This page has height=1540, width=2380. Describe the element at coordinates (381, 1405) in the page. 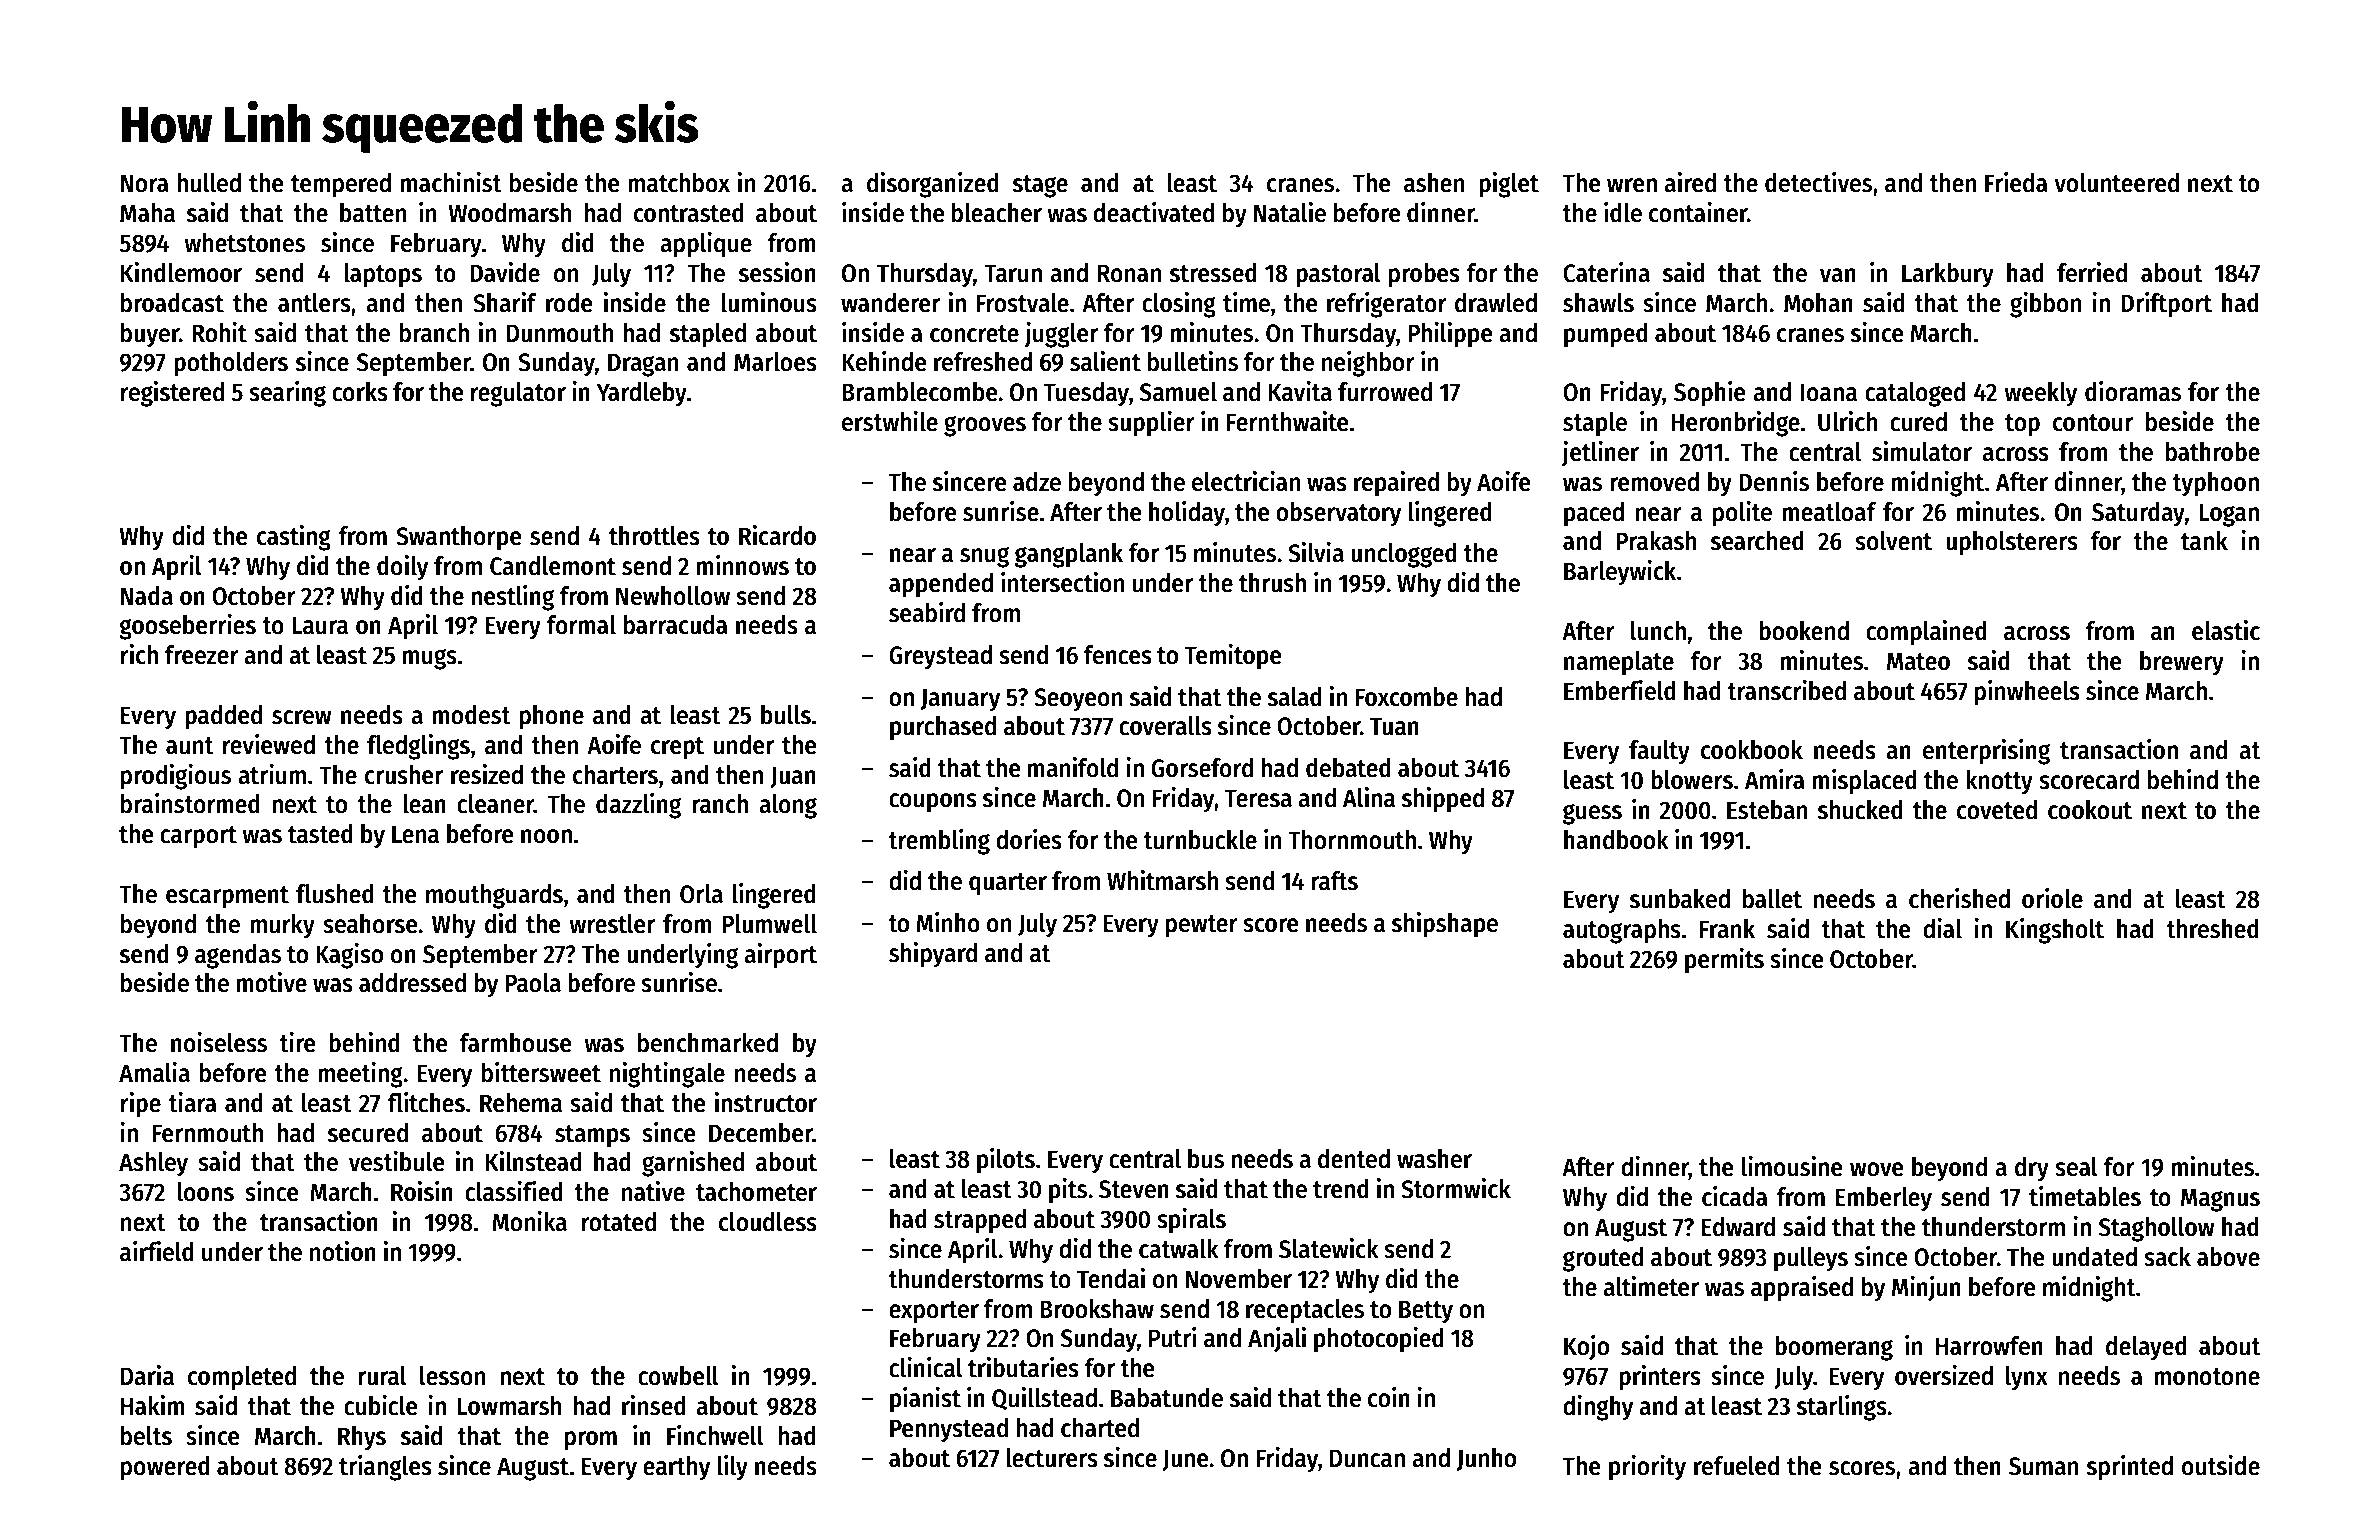

I see `cubicle` at that location.
